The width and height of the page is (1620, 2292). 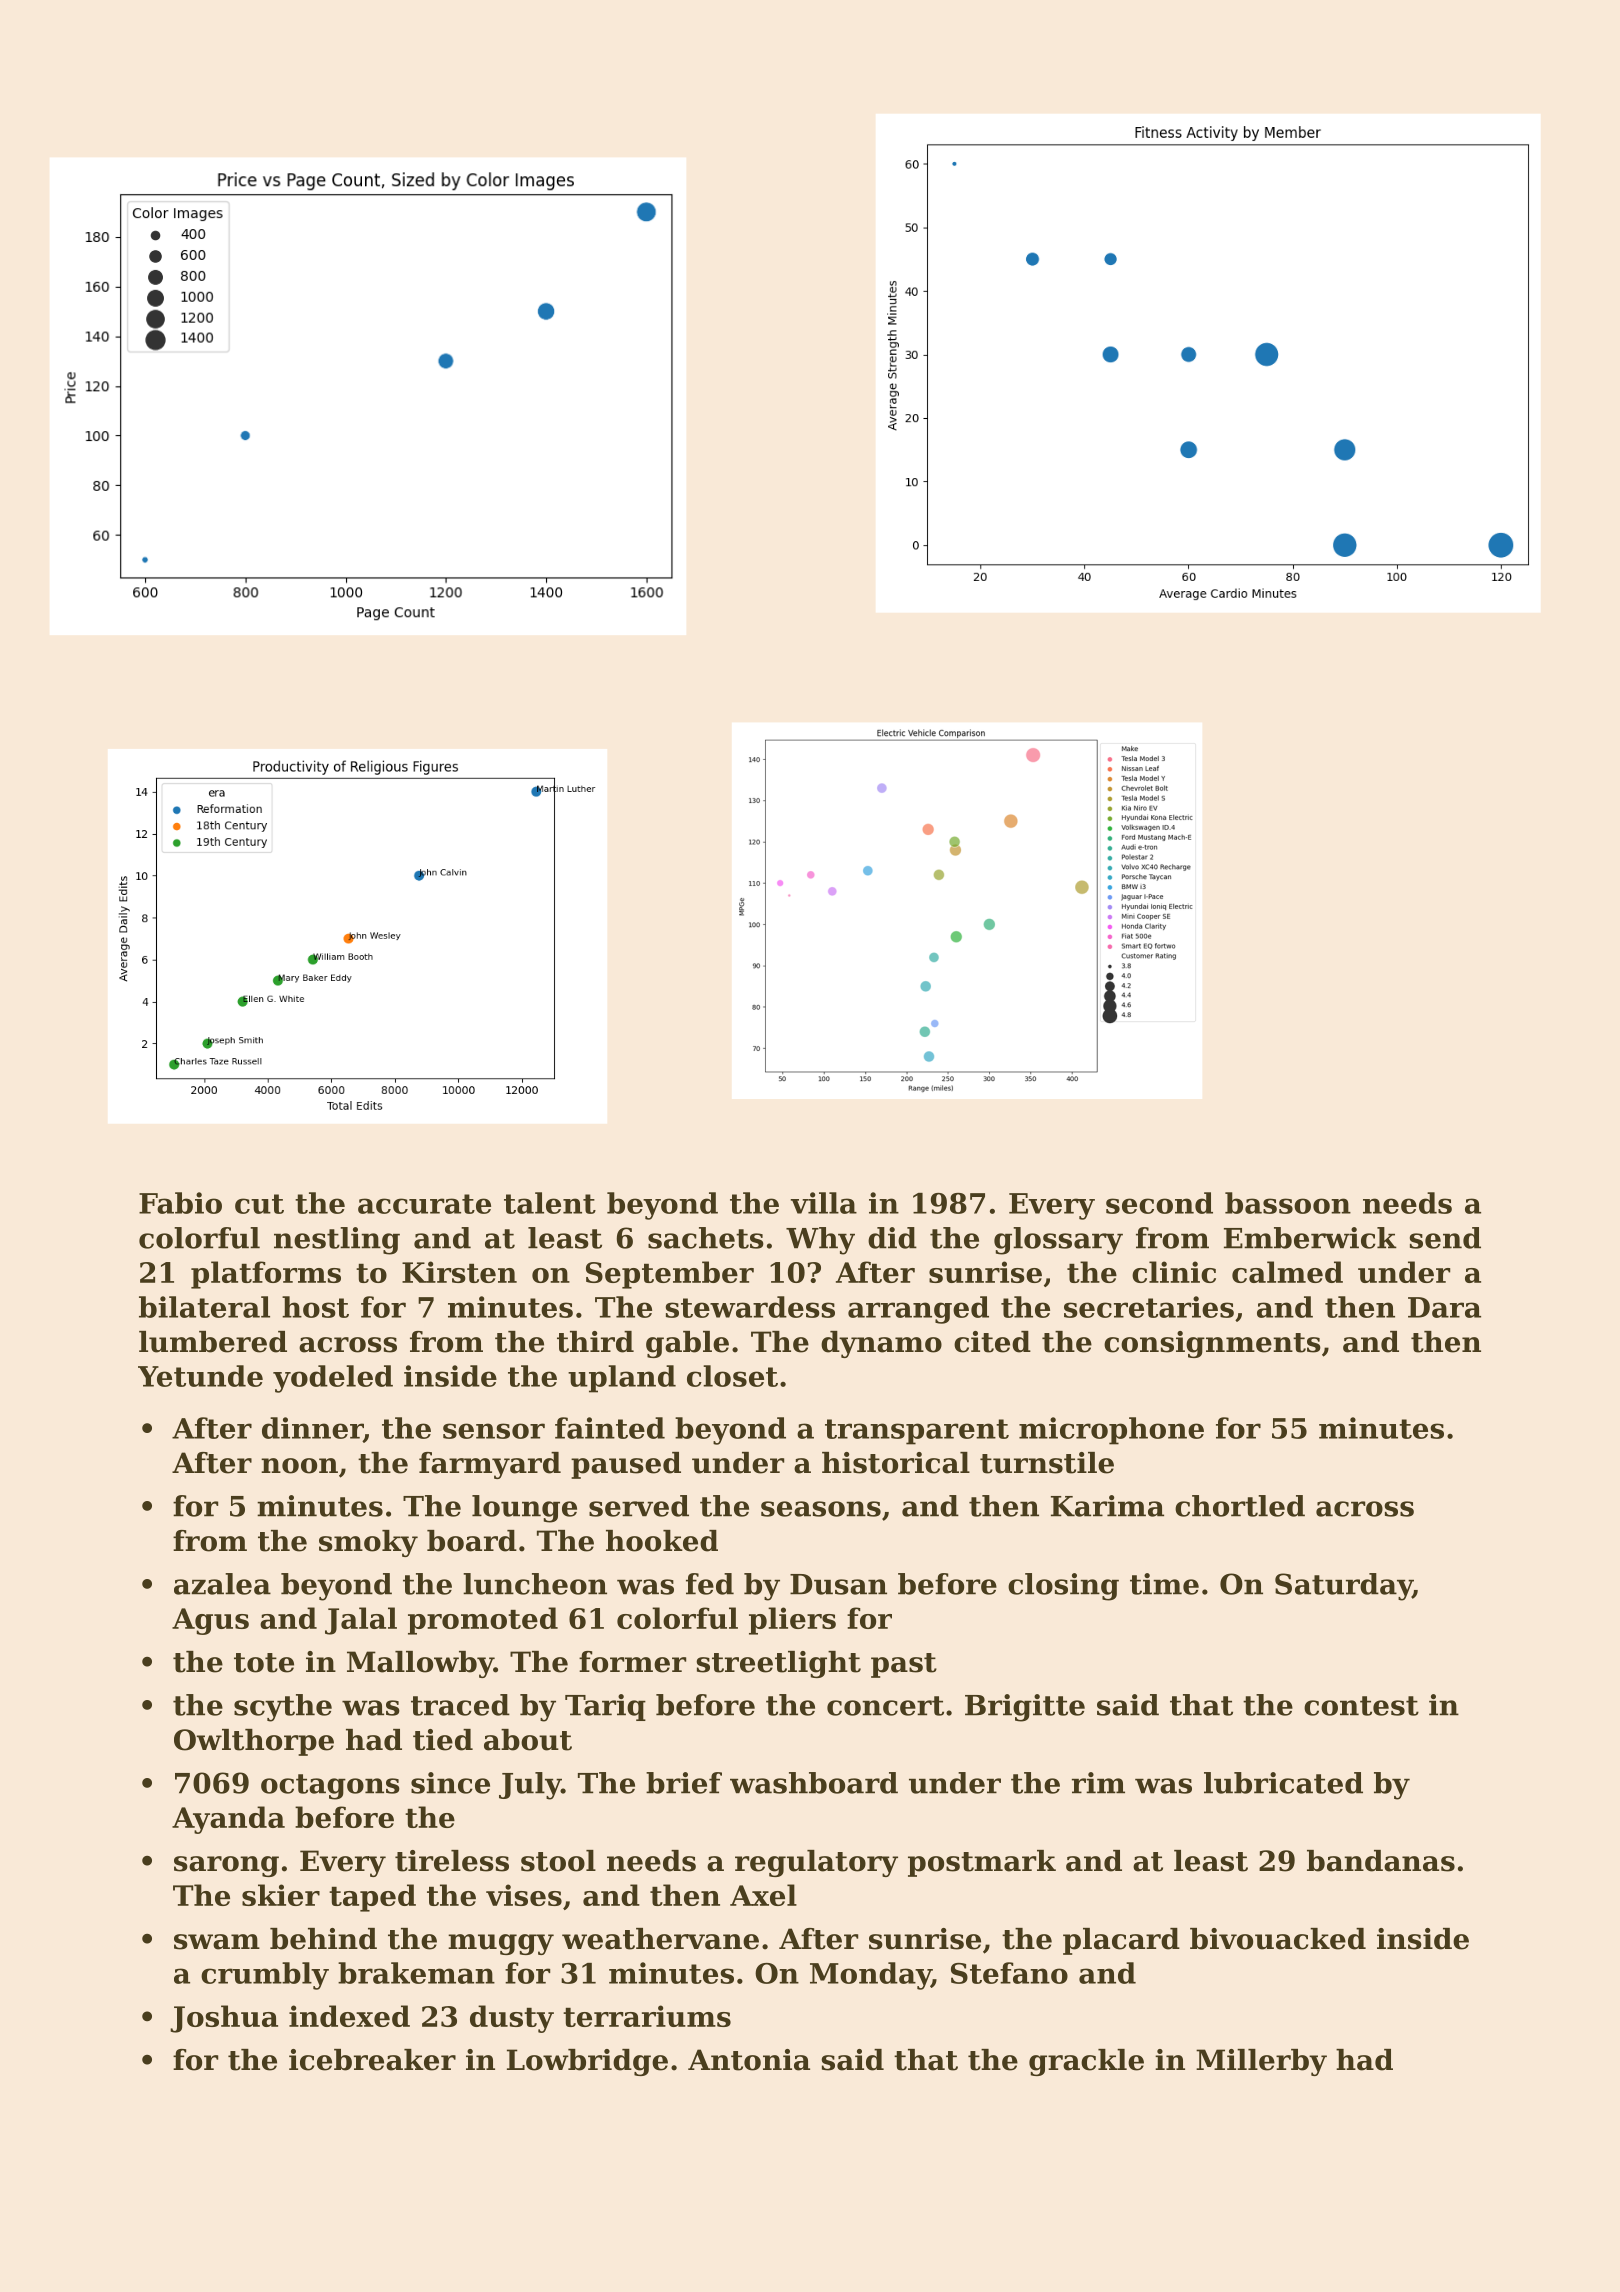 I want to click on bivouacked, so click(x=1278, y=1939).
